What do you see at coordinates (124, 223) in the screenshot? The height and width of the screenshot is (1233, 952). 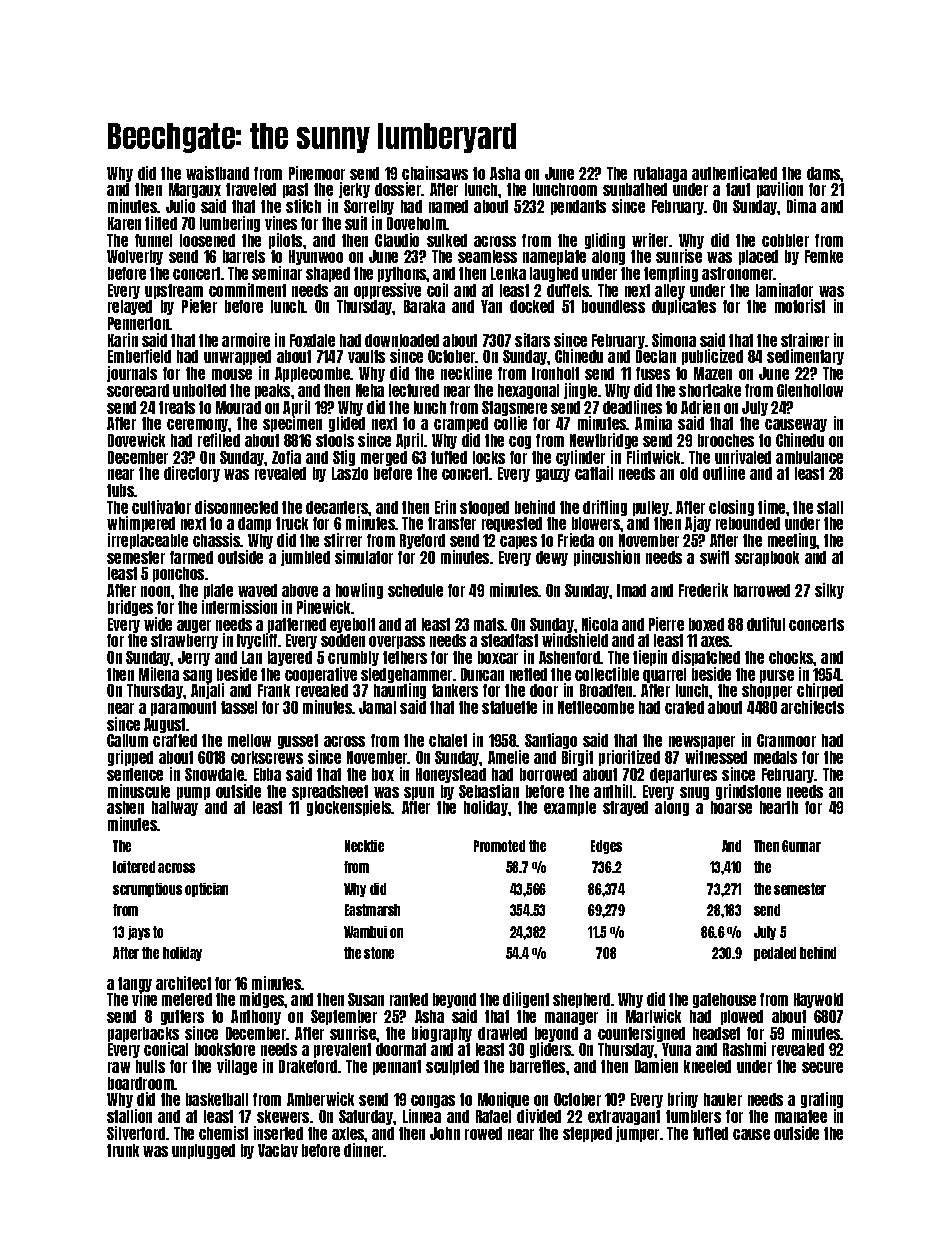 I see `Karen` at bounding box center [124, 223].
